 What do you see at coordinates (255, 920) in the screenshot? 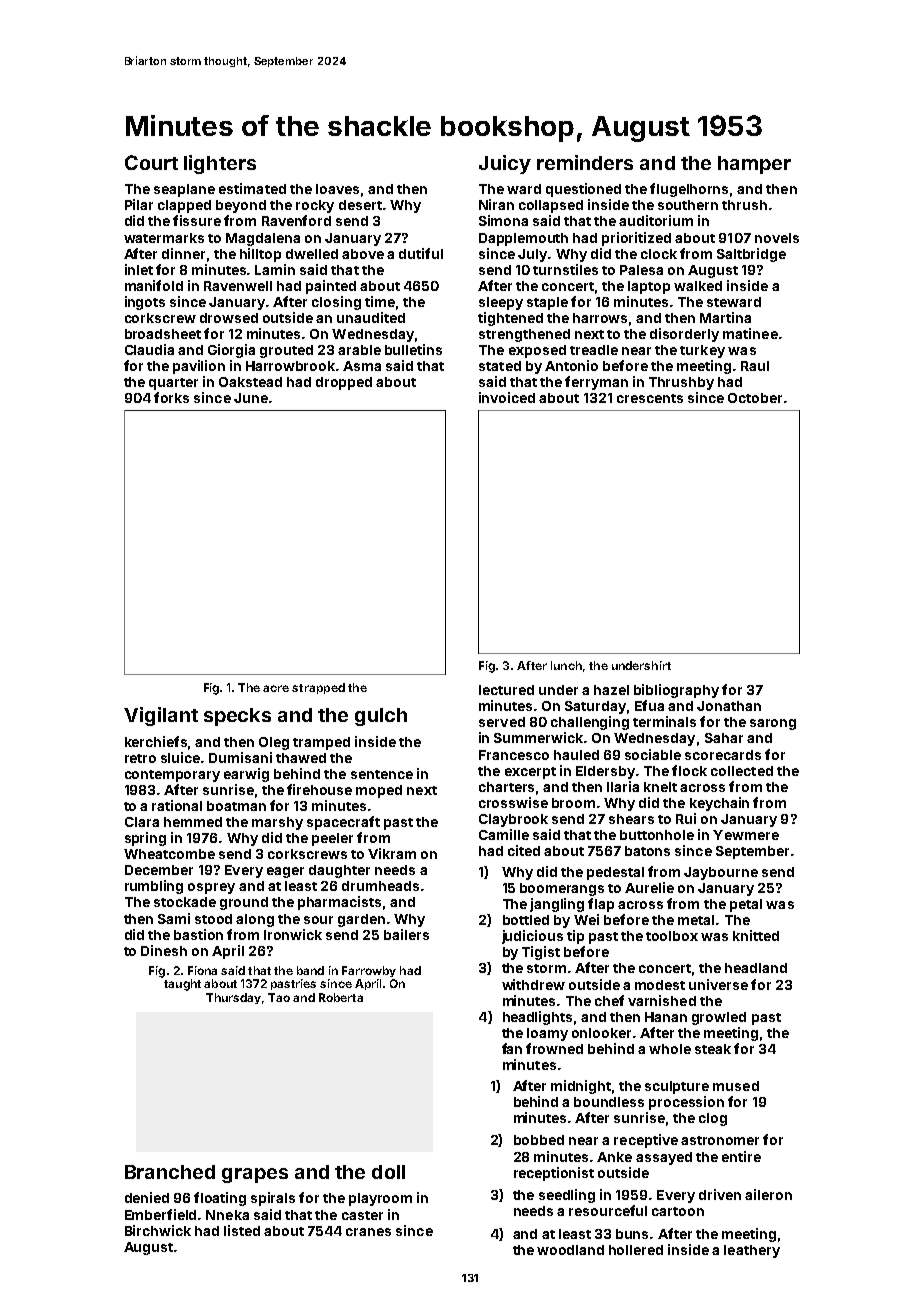
I see `along` at bounding box center [255, 920].
